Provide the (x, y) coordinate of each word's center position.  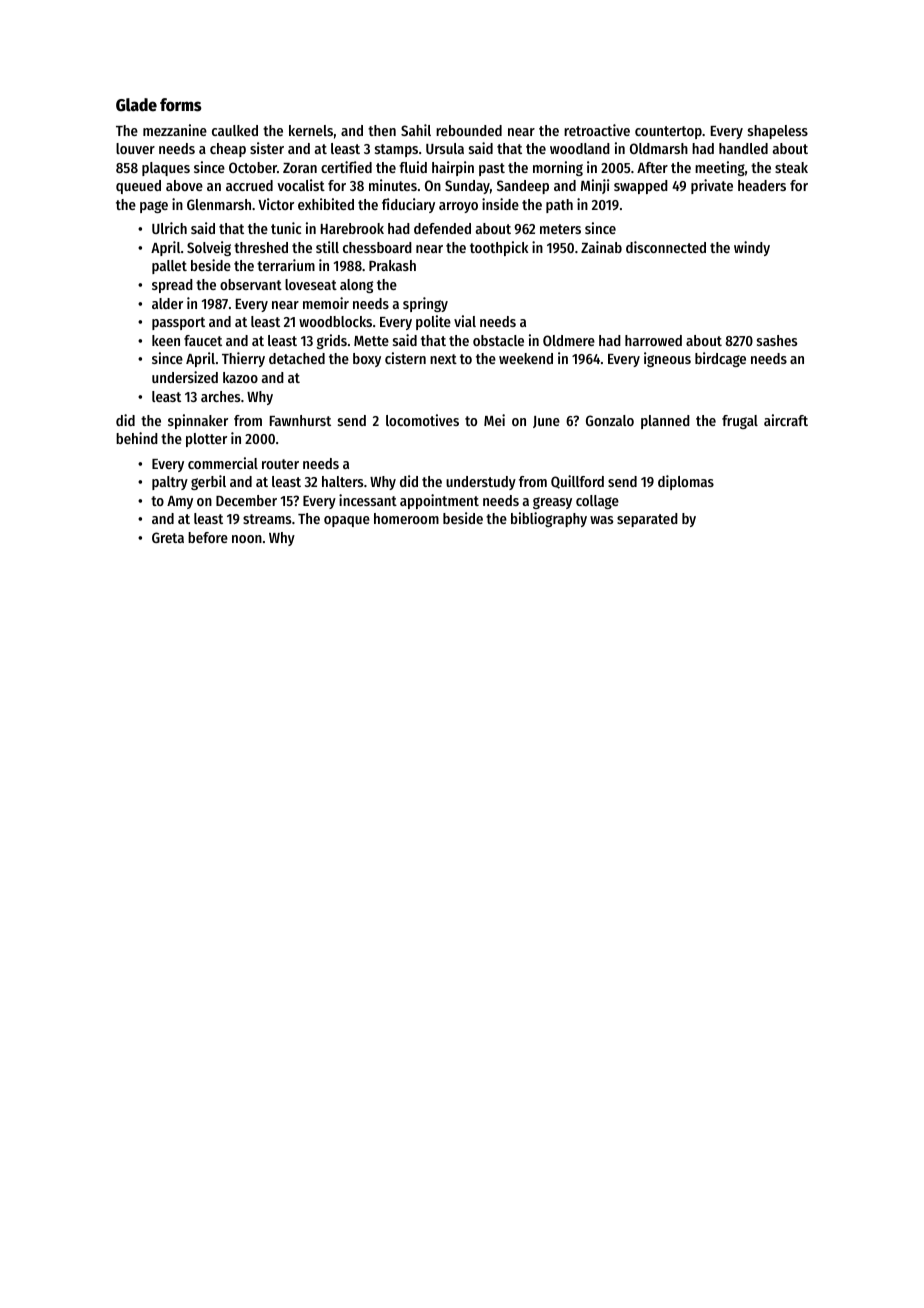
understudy (481, 483)
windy (752, 248)
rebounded (469, 130)
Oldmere (569, 340)
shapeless (778, 132)
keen (166, 340)
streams (267, 519)
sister (267, 148)
